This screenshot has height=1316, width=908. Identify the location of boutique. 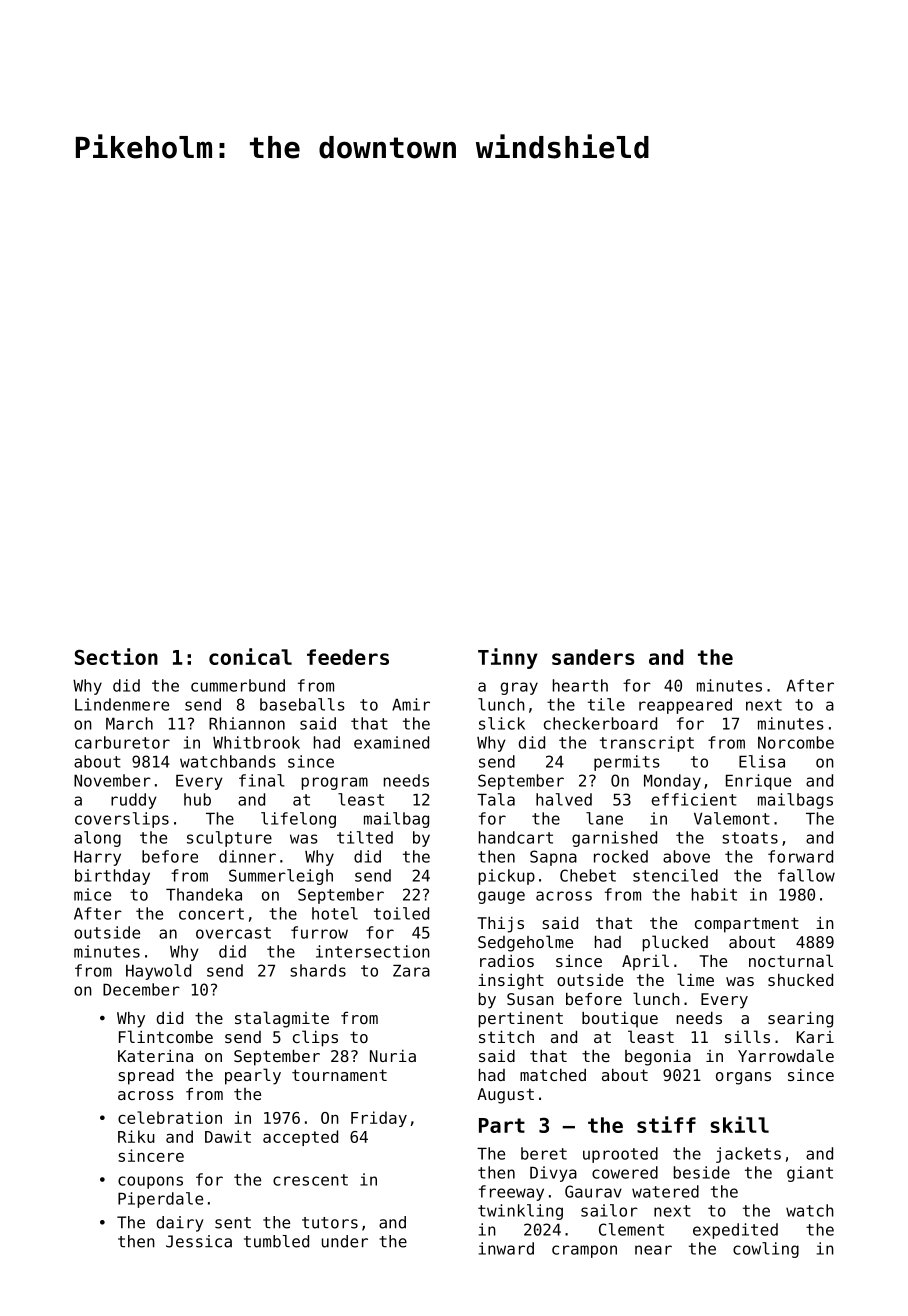
(620, 1020).
